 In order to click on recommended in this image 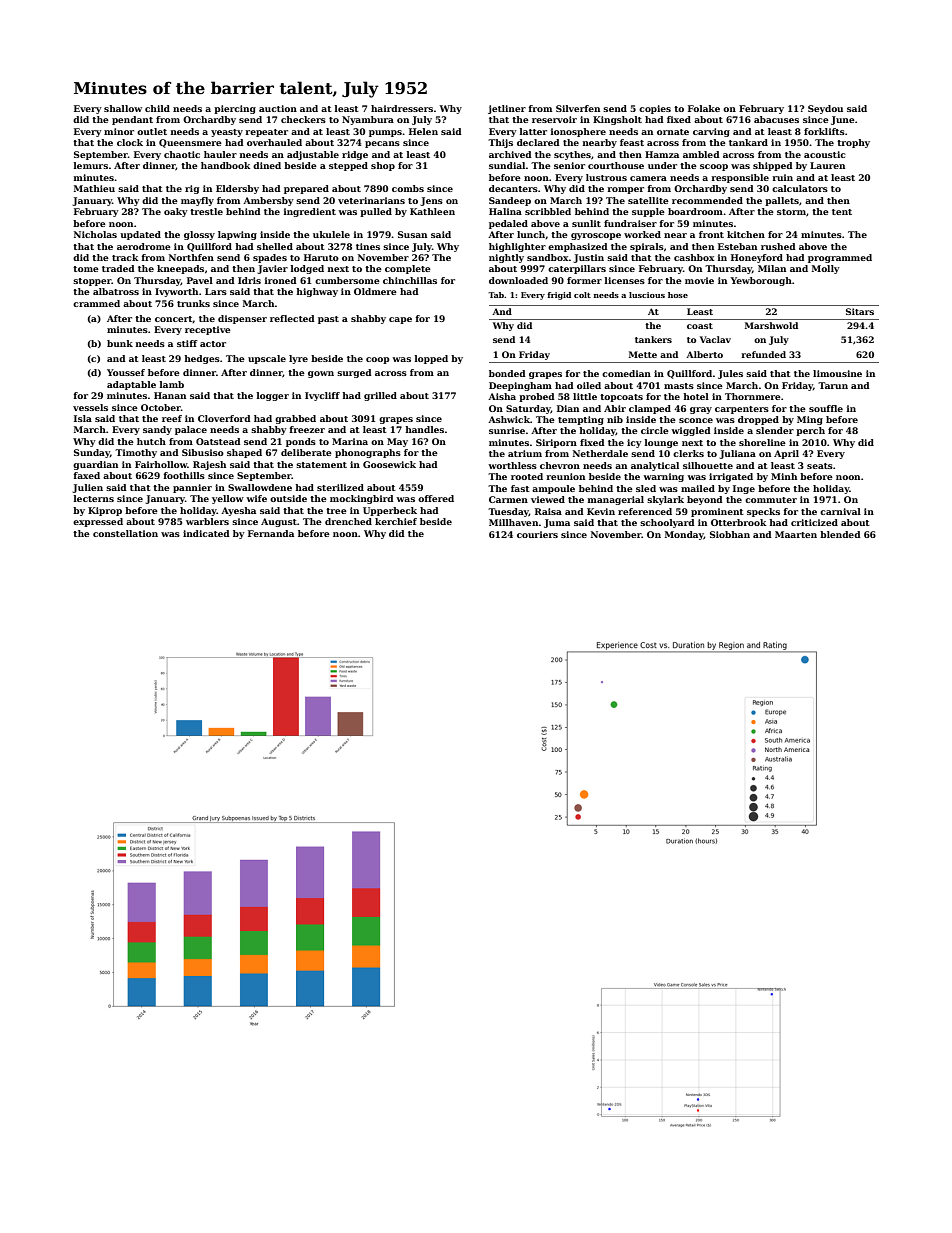, I will do `click(707, 200)`.
